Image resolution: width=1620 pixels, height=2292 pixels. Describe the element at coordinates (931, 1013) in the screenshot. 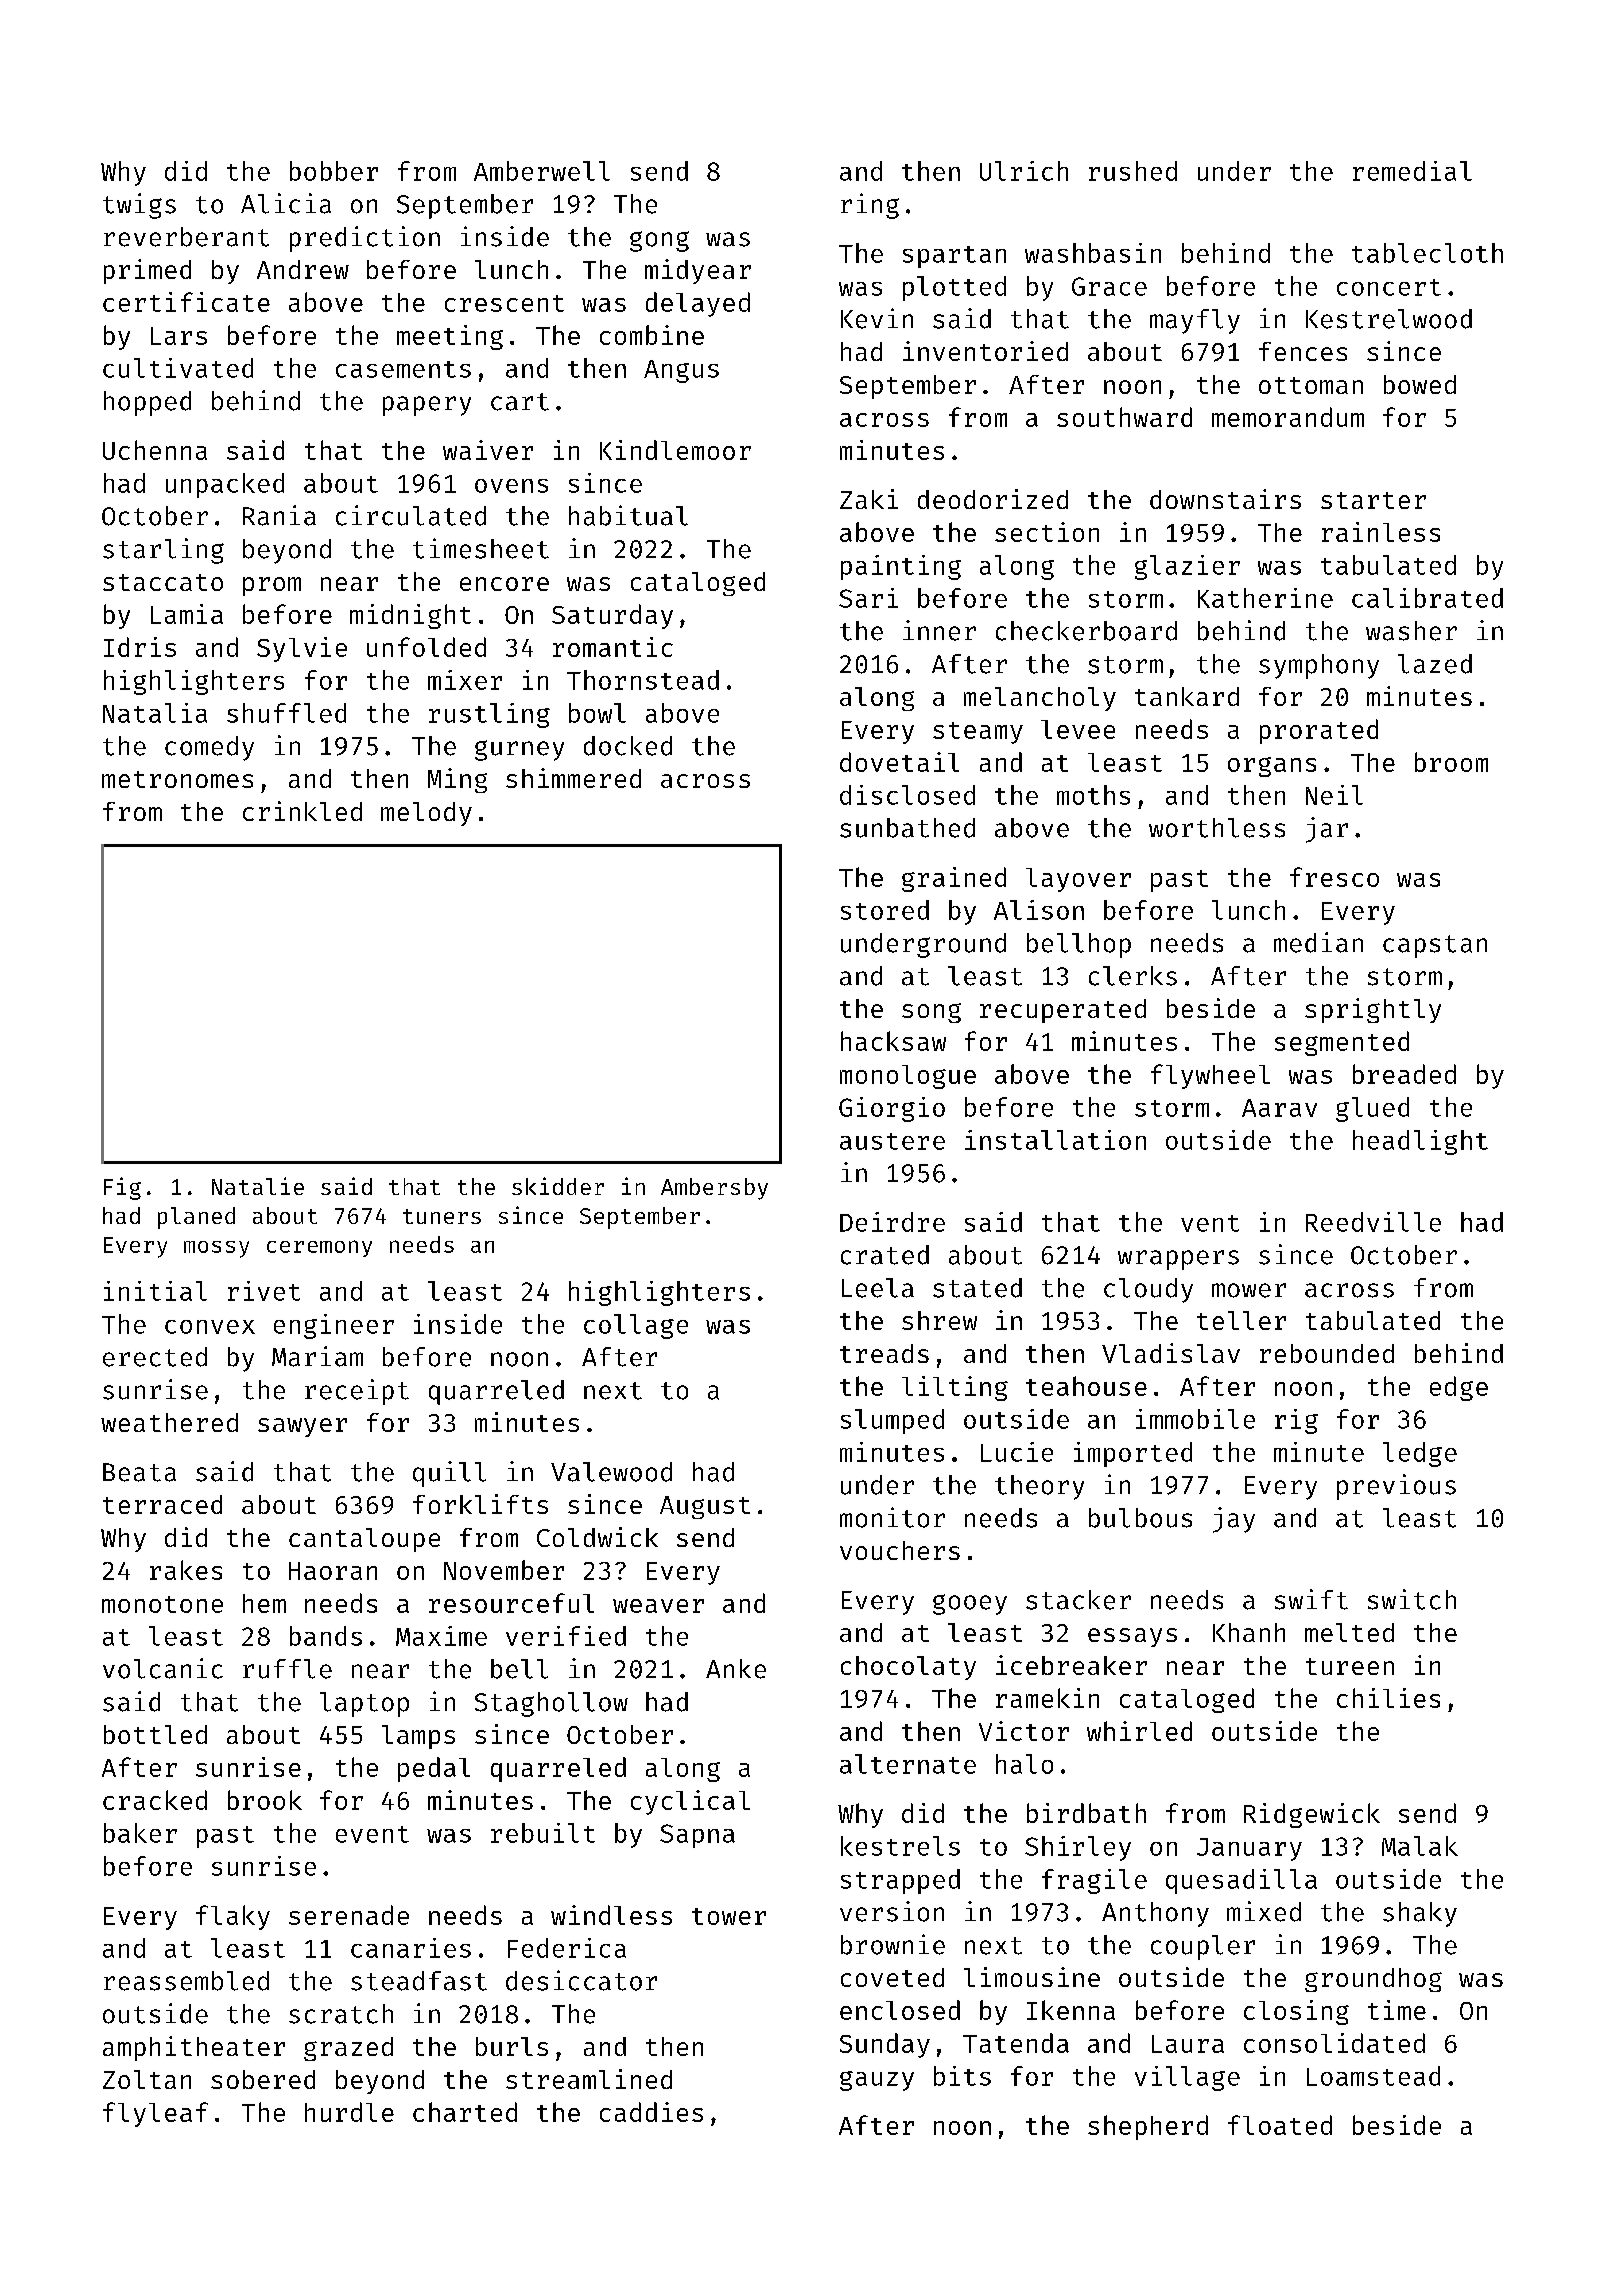

I see `song` at that location.
